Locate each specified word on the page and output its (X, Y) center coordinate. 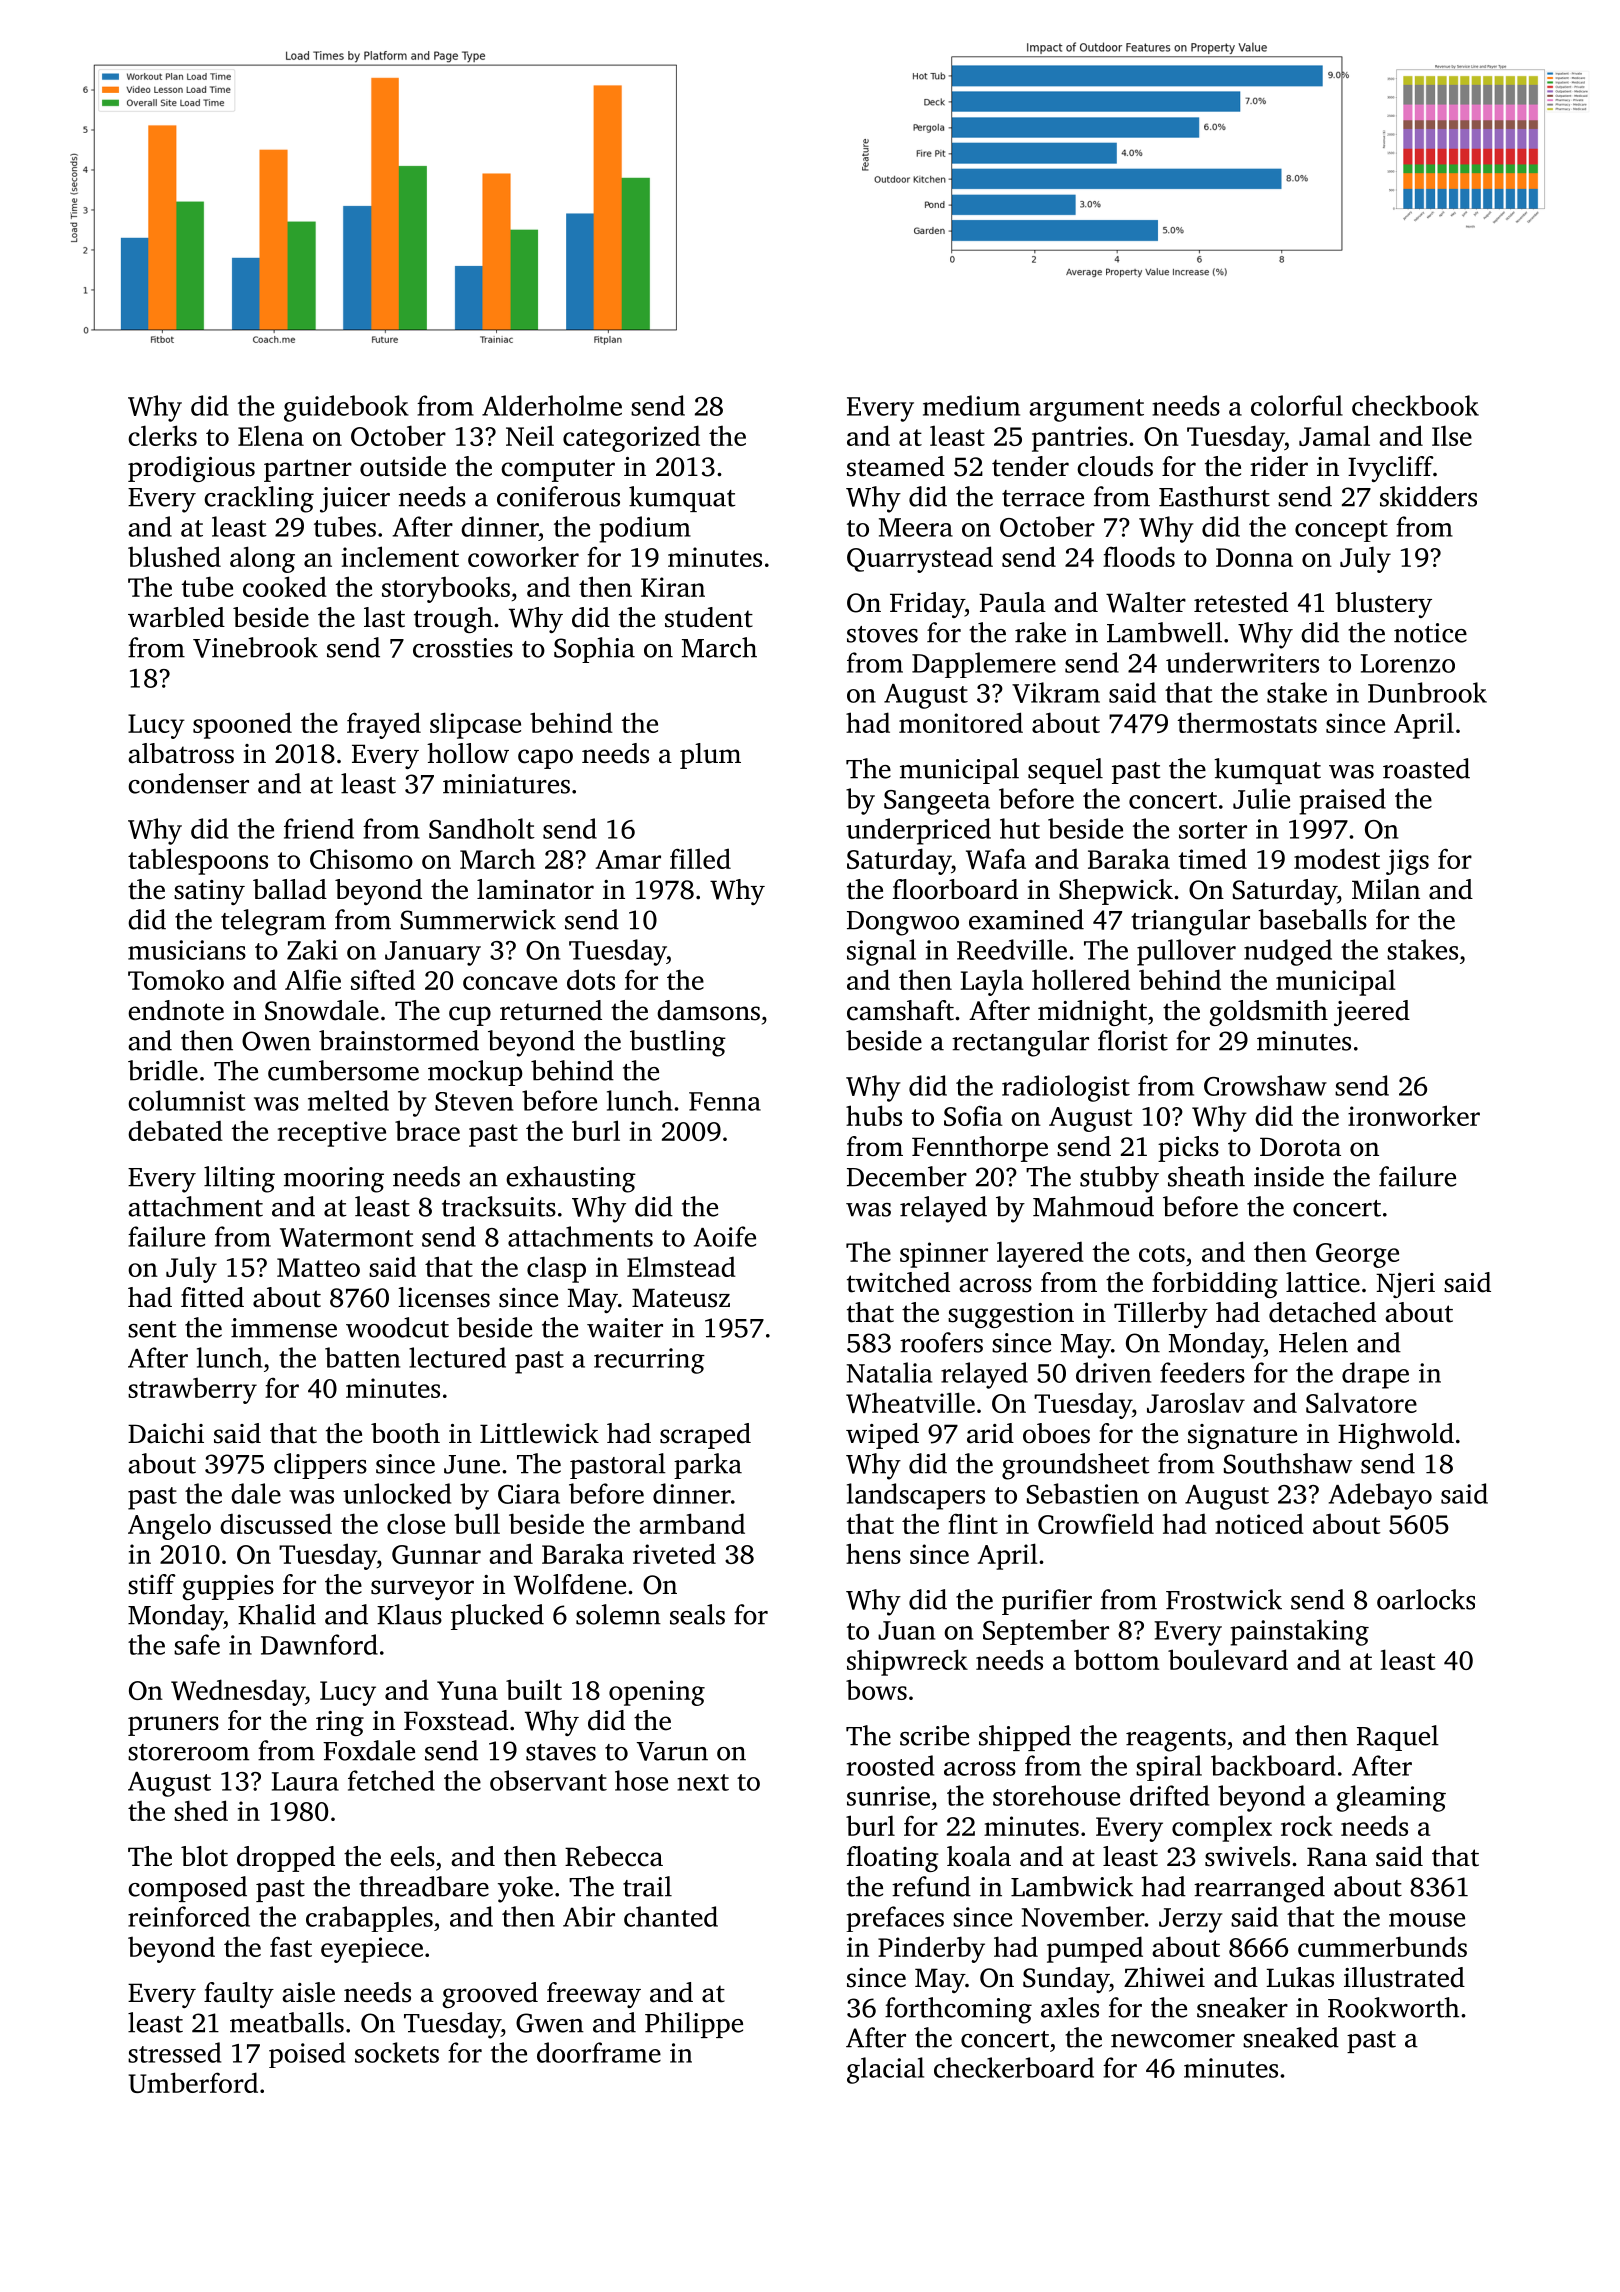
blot (204, 1856)
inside (1289, 1176)
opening (657, 1693)
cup (470, 1016)
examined (1026, 919)
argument (1086, 410)
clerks (162, 435)
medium (971, 405)
